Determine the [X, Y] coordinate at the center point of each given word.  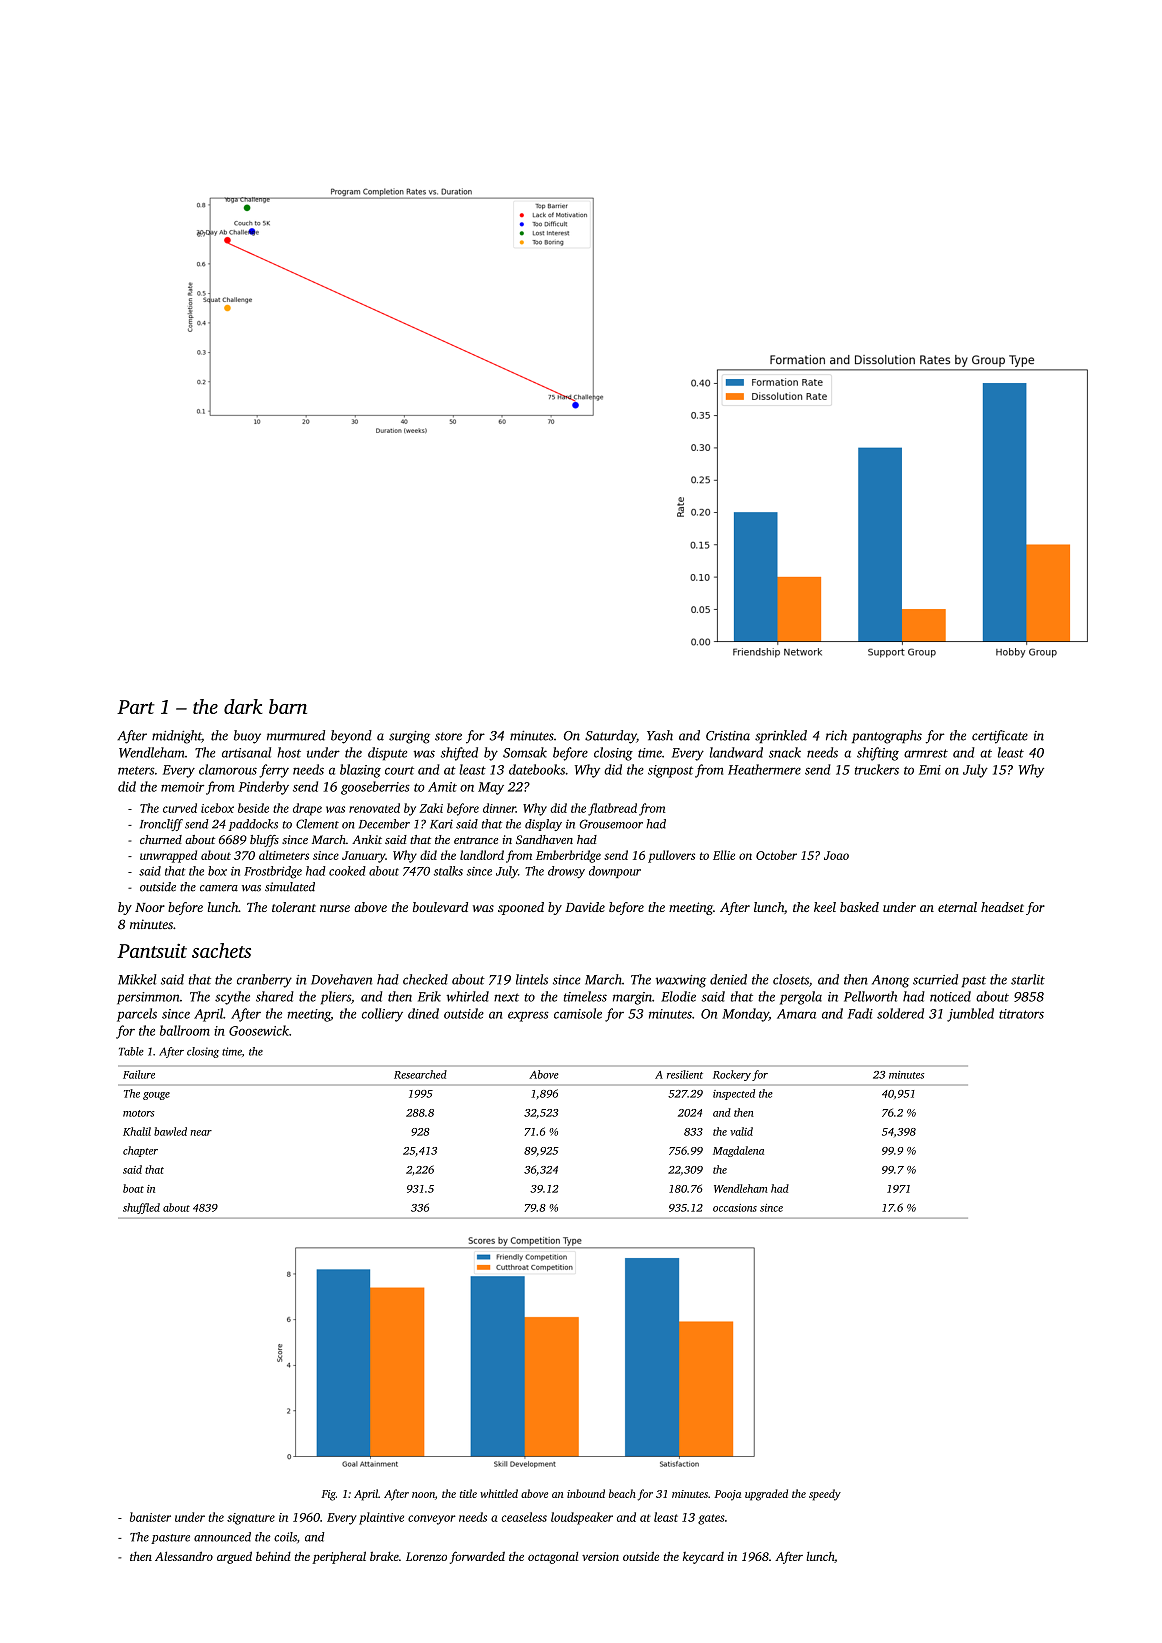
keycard [703, 1558]
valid [741, 1131]
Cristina [728, 736]
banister [150, 1517]
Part [136, 707]
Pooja [727, 1495]
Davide [585, 907]
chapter [140, 1151]
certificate [1000, 737]
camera [219, 888]
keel [825, 907]
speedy [825, 1495]
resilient [685, 1074]
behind [273, 1556]
